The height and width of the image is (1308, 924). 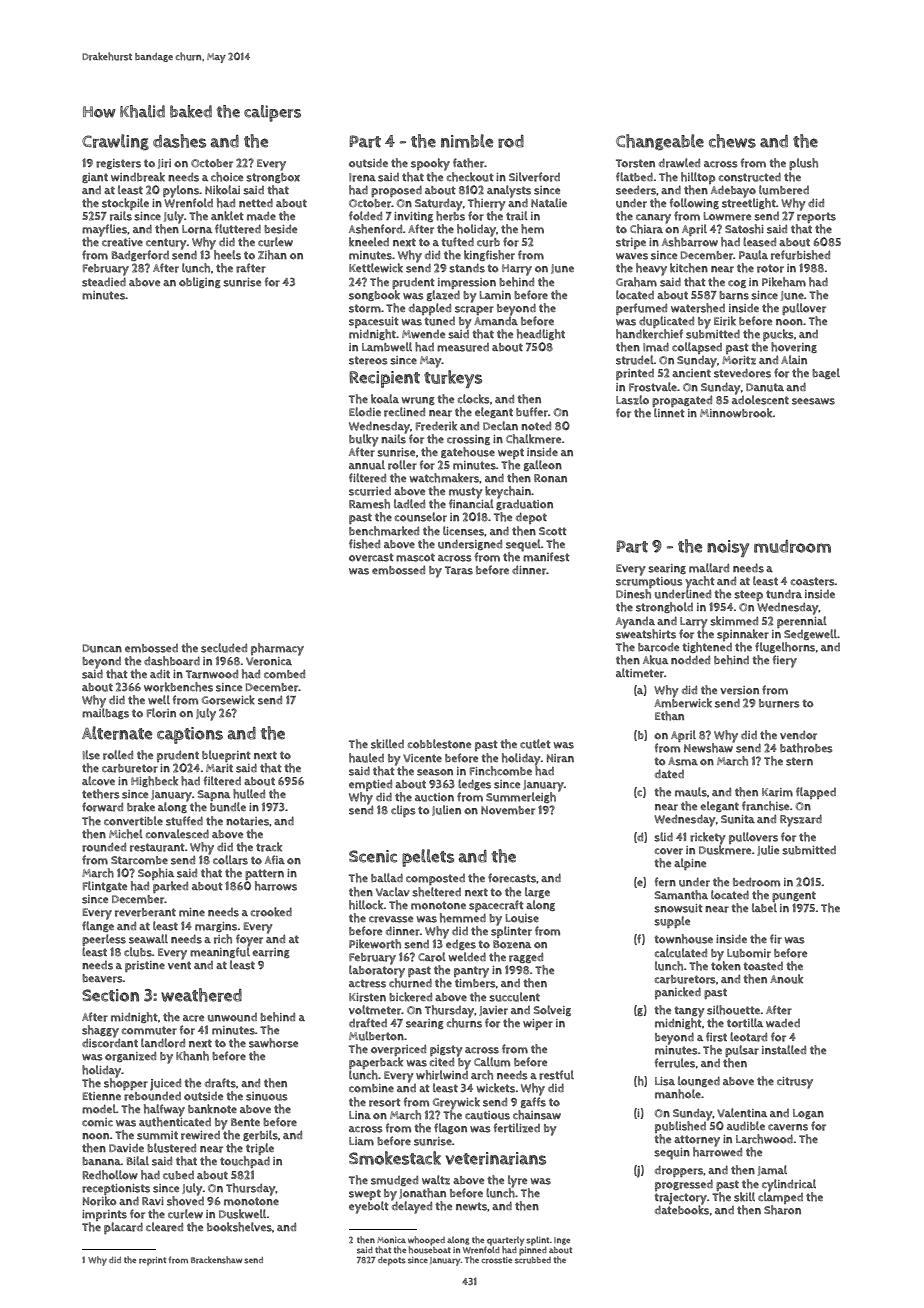 I want to click on Duncan, so click(x=102, y=648).
